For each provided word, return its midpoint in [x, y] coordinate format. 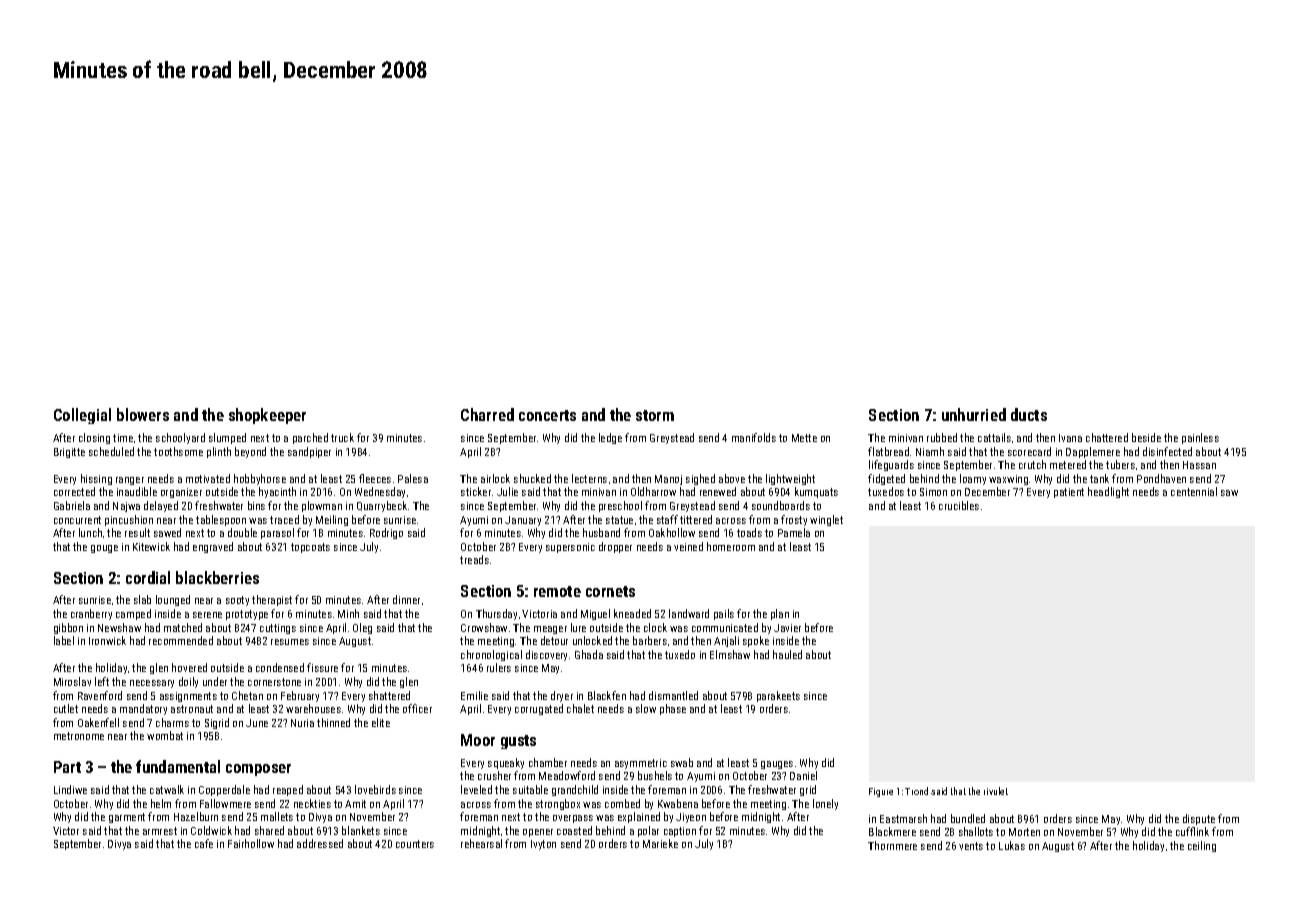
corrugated [539, 709]
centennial [1194, 491]
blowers [143, 414]
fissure [322, 667]
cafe [204, 843]
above [732, 478]
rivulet [996, 791]
